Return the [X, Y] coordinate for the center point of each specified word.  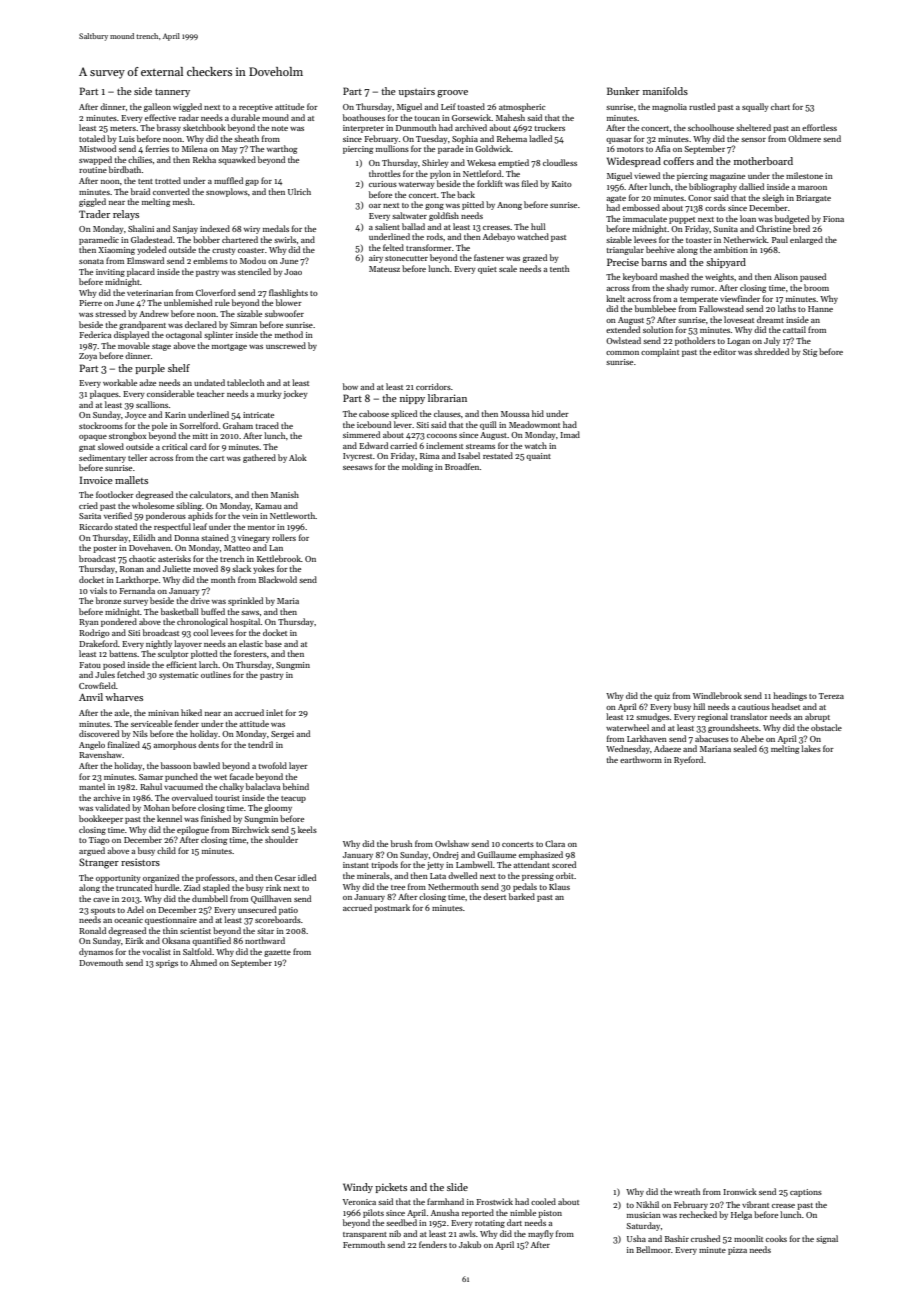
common [622, 353]
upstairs [417, 92]
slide [457, 1187]
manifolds [665, 91]
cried [88, 505]
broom [816, 287]
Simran [243, 325]
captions [806, 1193]
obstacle [826, 727]
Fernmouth [364, 1244]
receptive [256, 108]
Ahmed [203, 962]
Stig [810, 353]
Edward [373, 445]
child [166, 850]
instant [356, 865]
